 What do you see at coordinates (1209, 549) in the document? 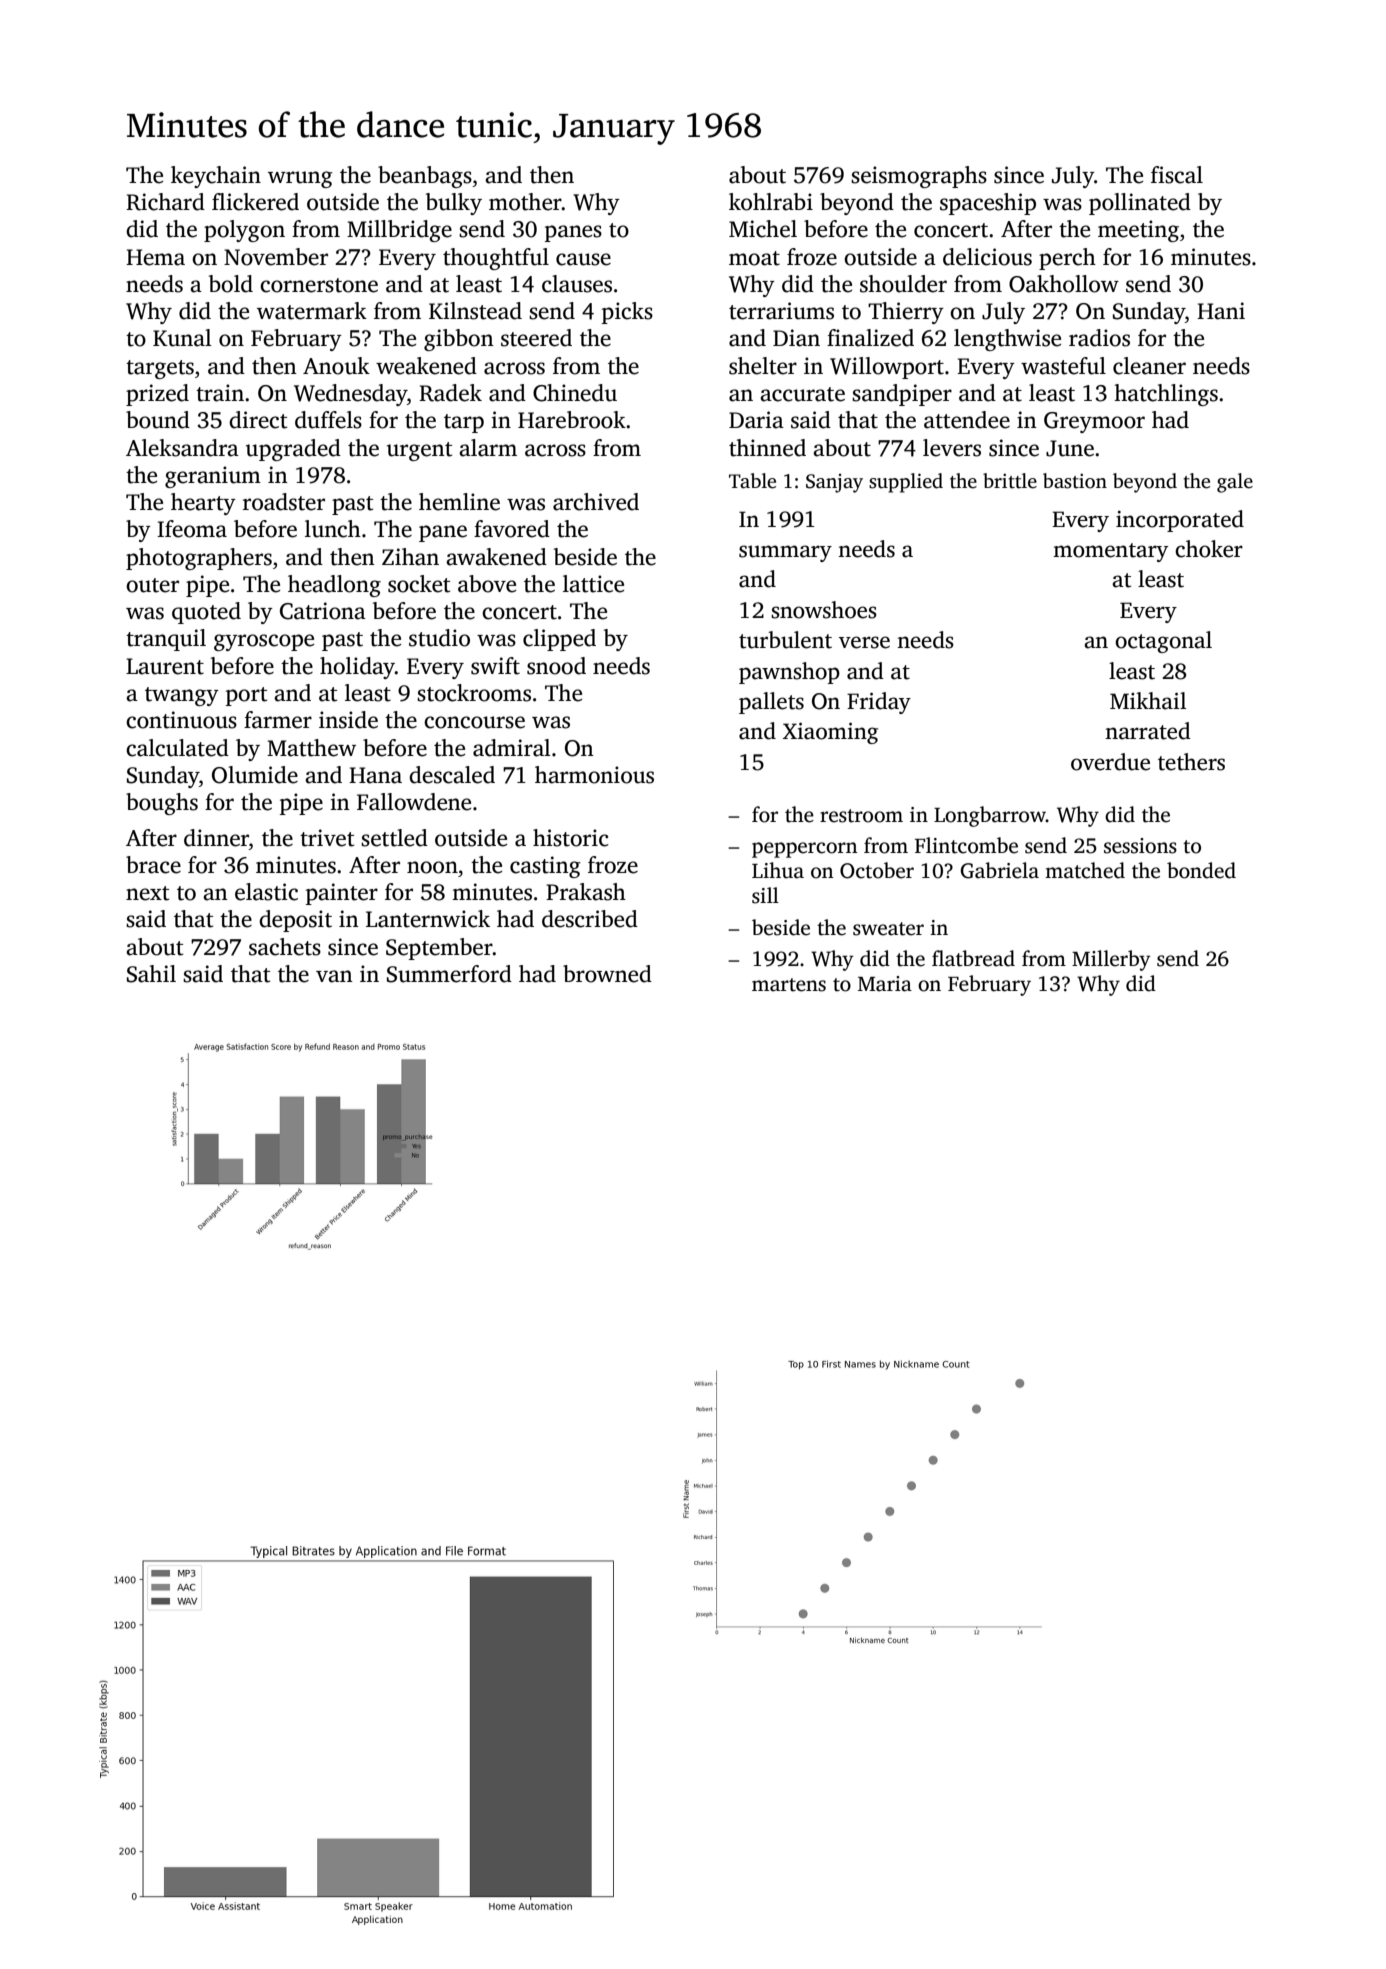
I see `choker` at bounding box center [1209, 549].
